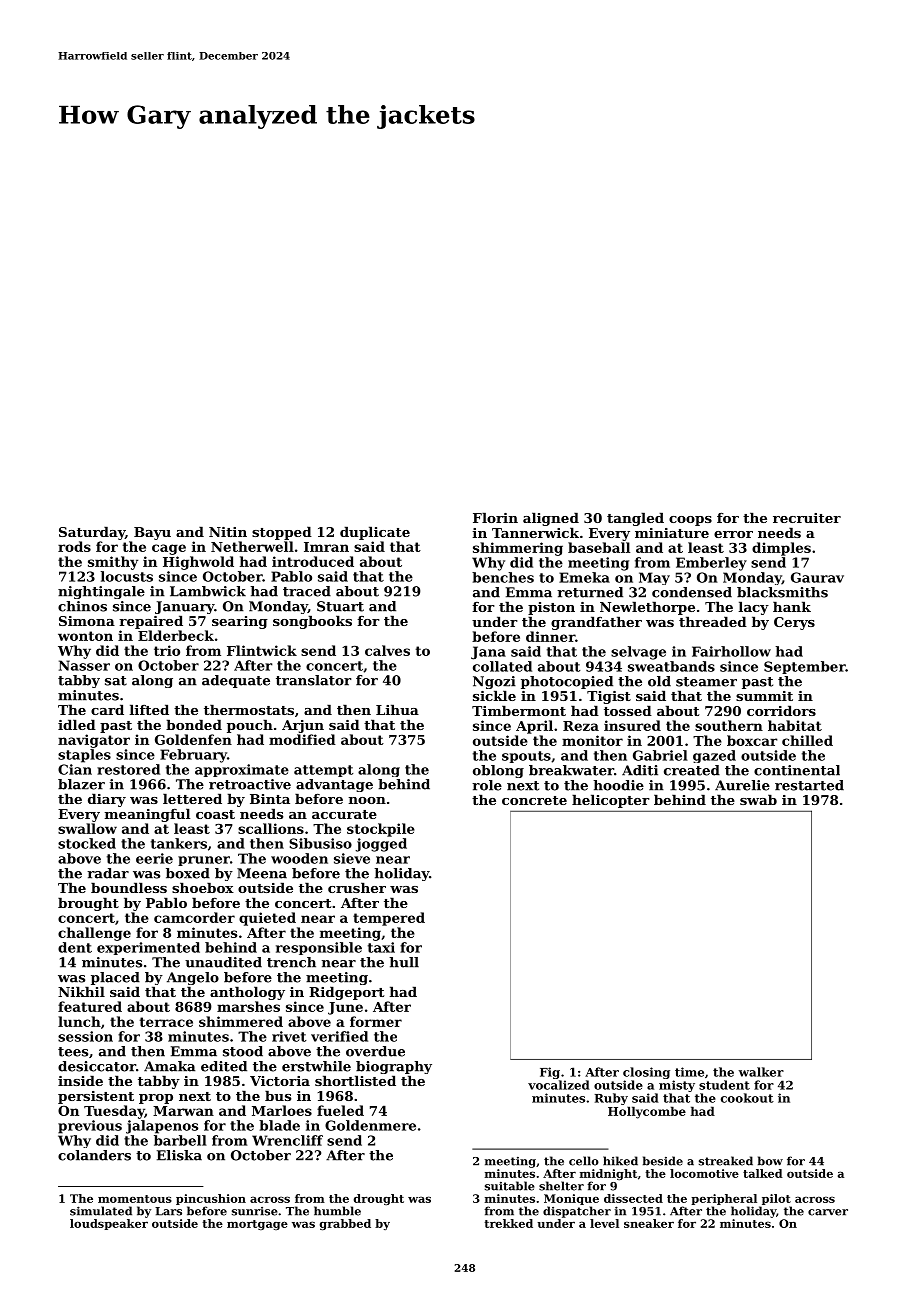  What do you see at coordinates (495, 517) in the screenshot?
I see `Florin` at bounding box center [495, 517].
